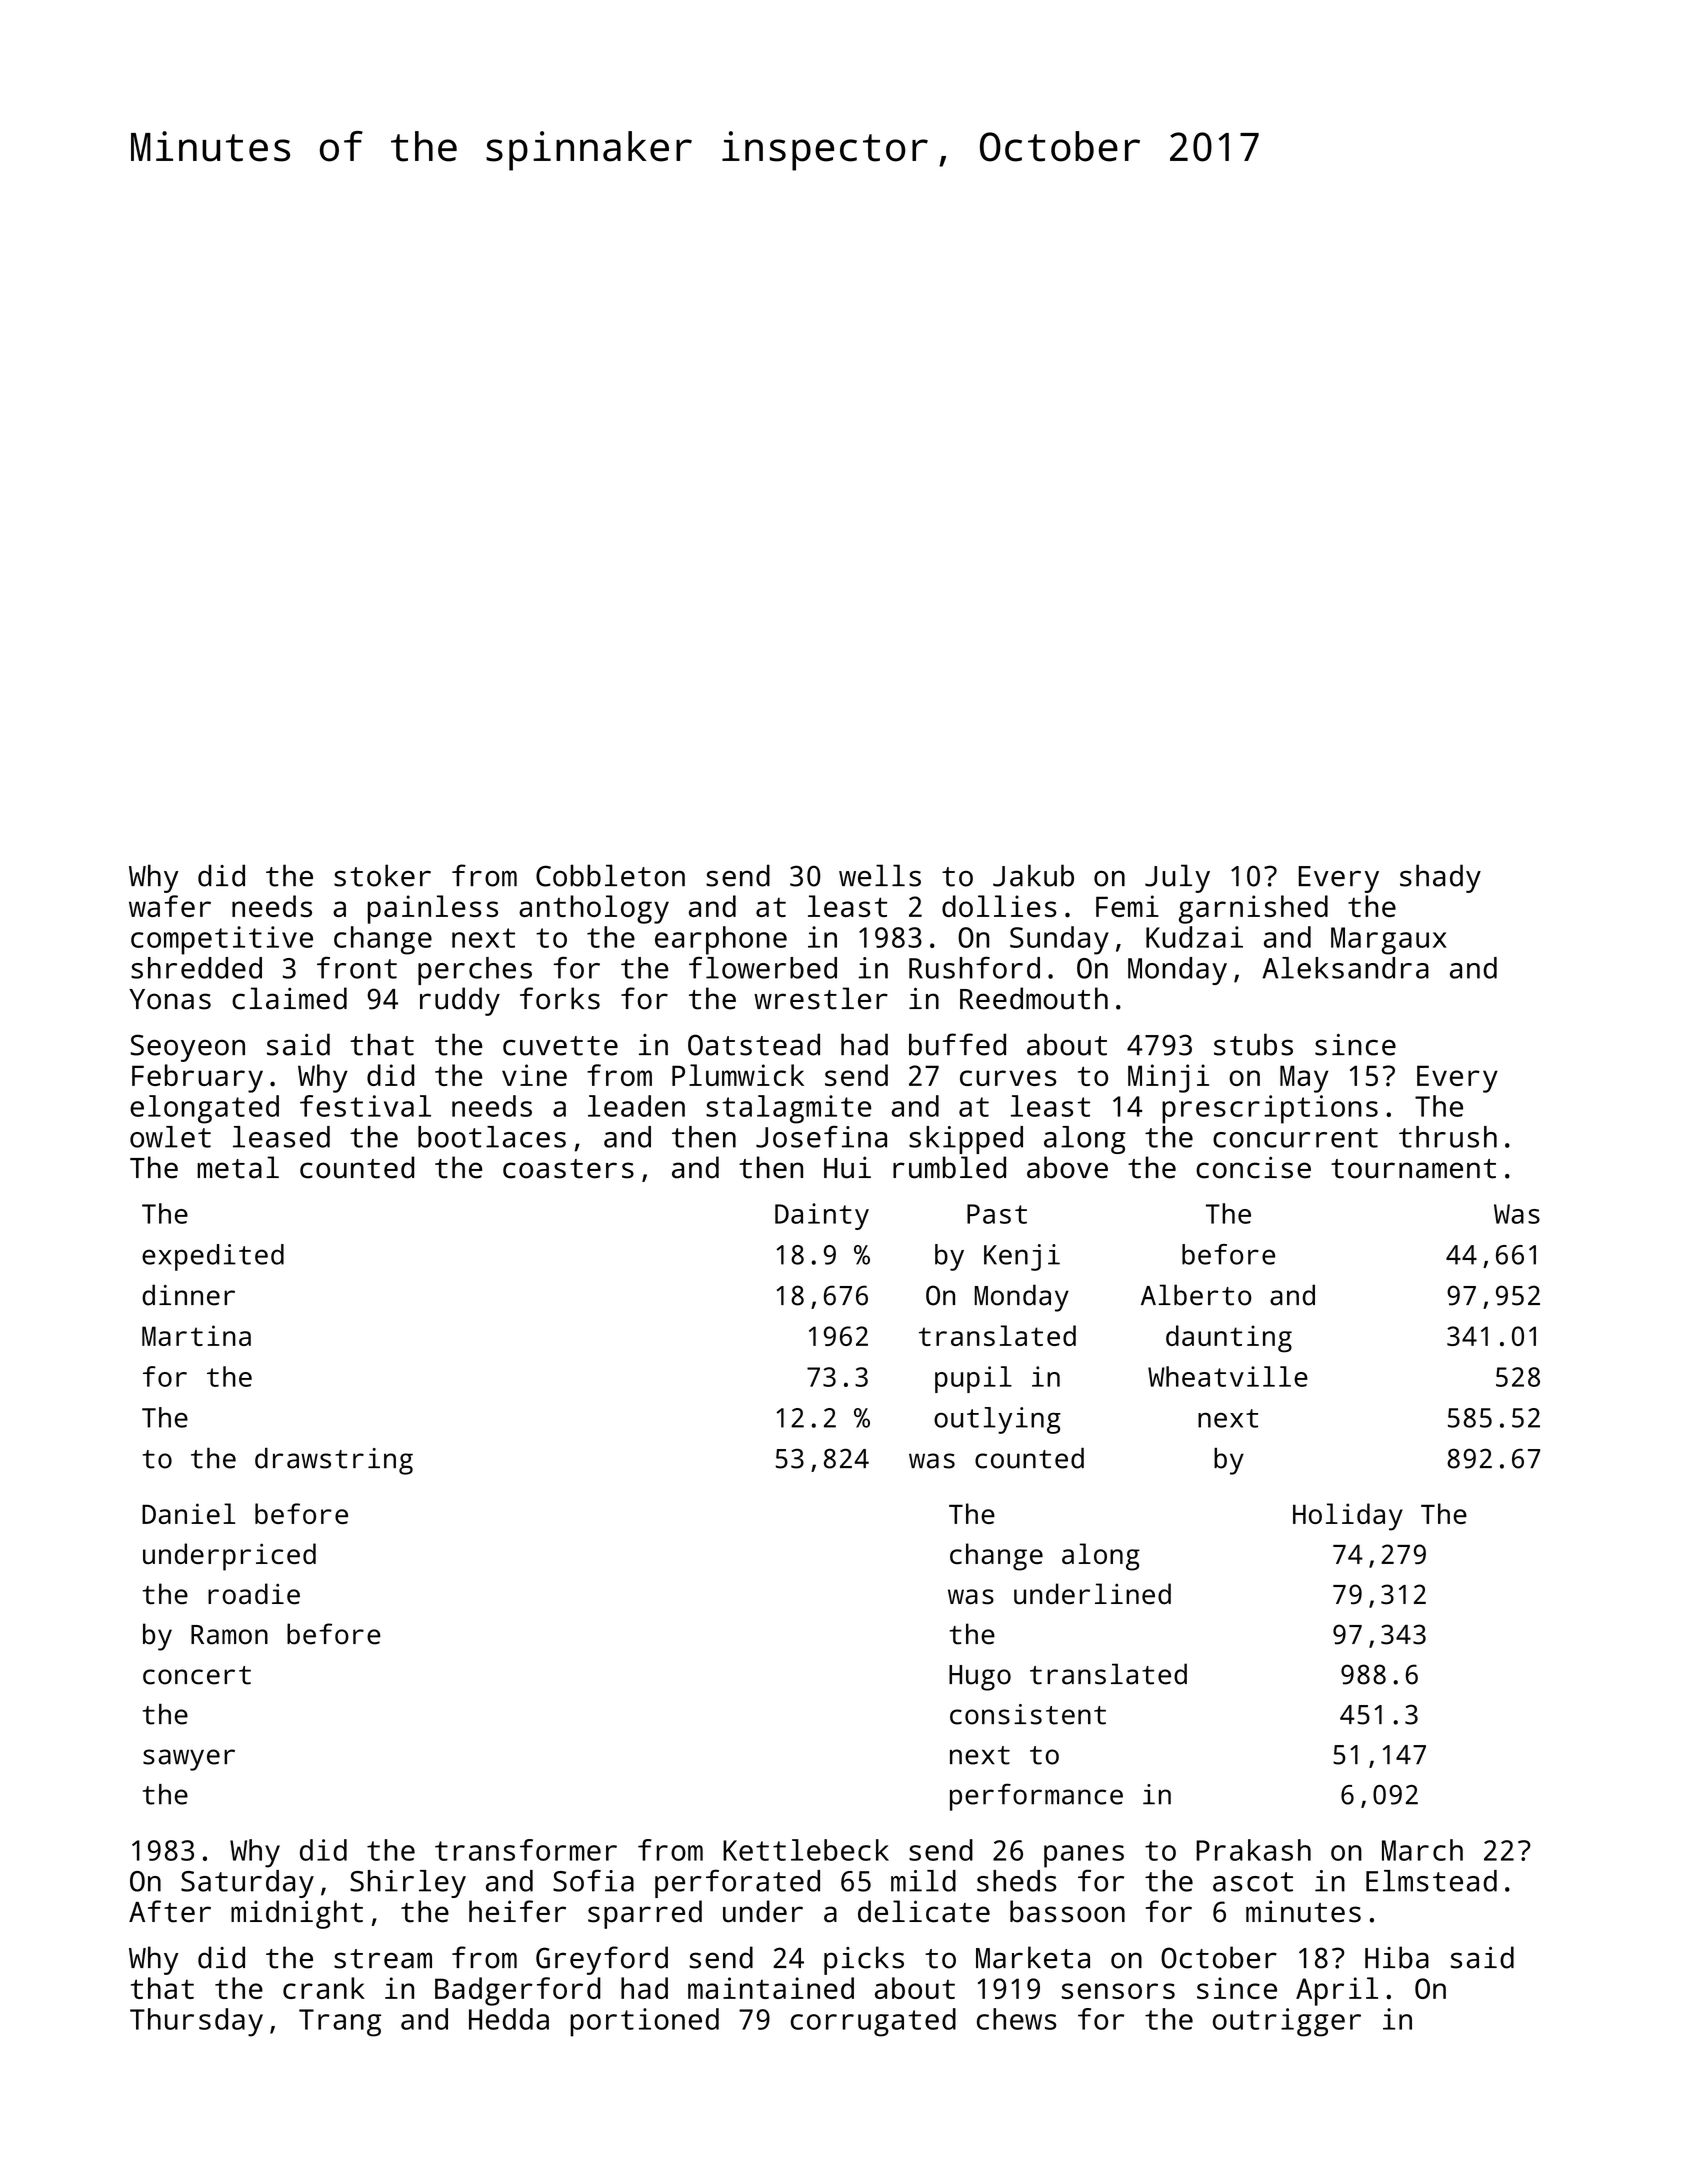  What do you see at coordinates (1253, 1167) in the document?
I see `concise` at bounding box center [1253, 1167].
